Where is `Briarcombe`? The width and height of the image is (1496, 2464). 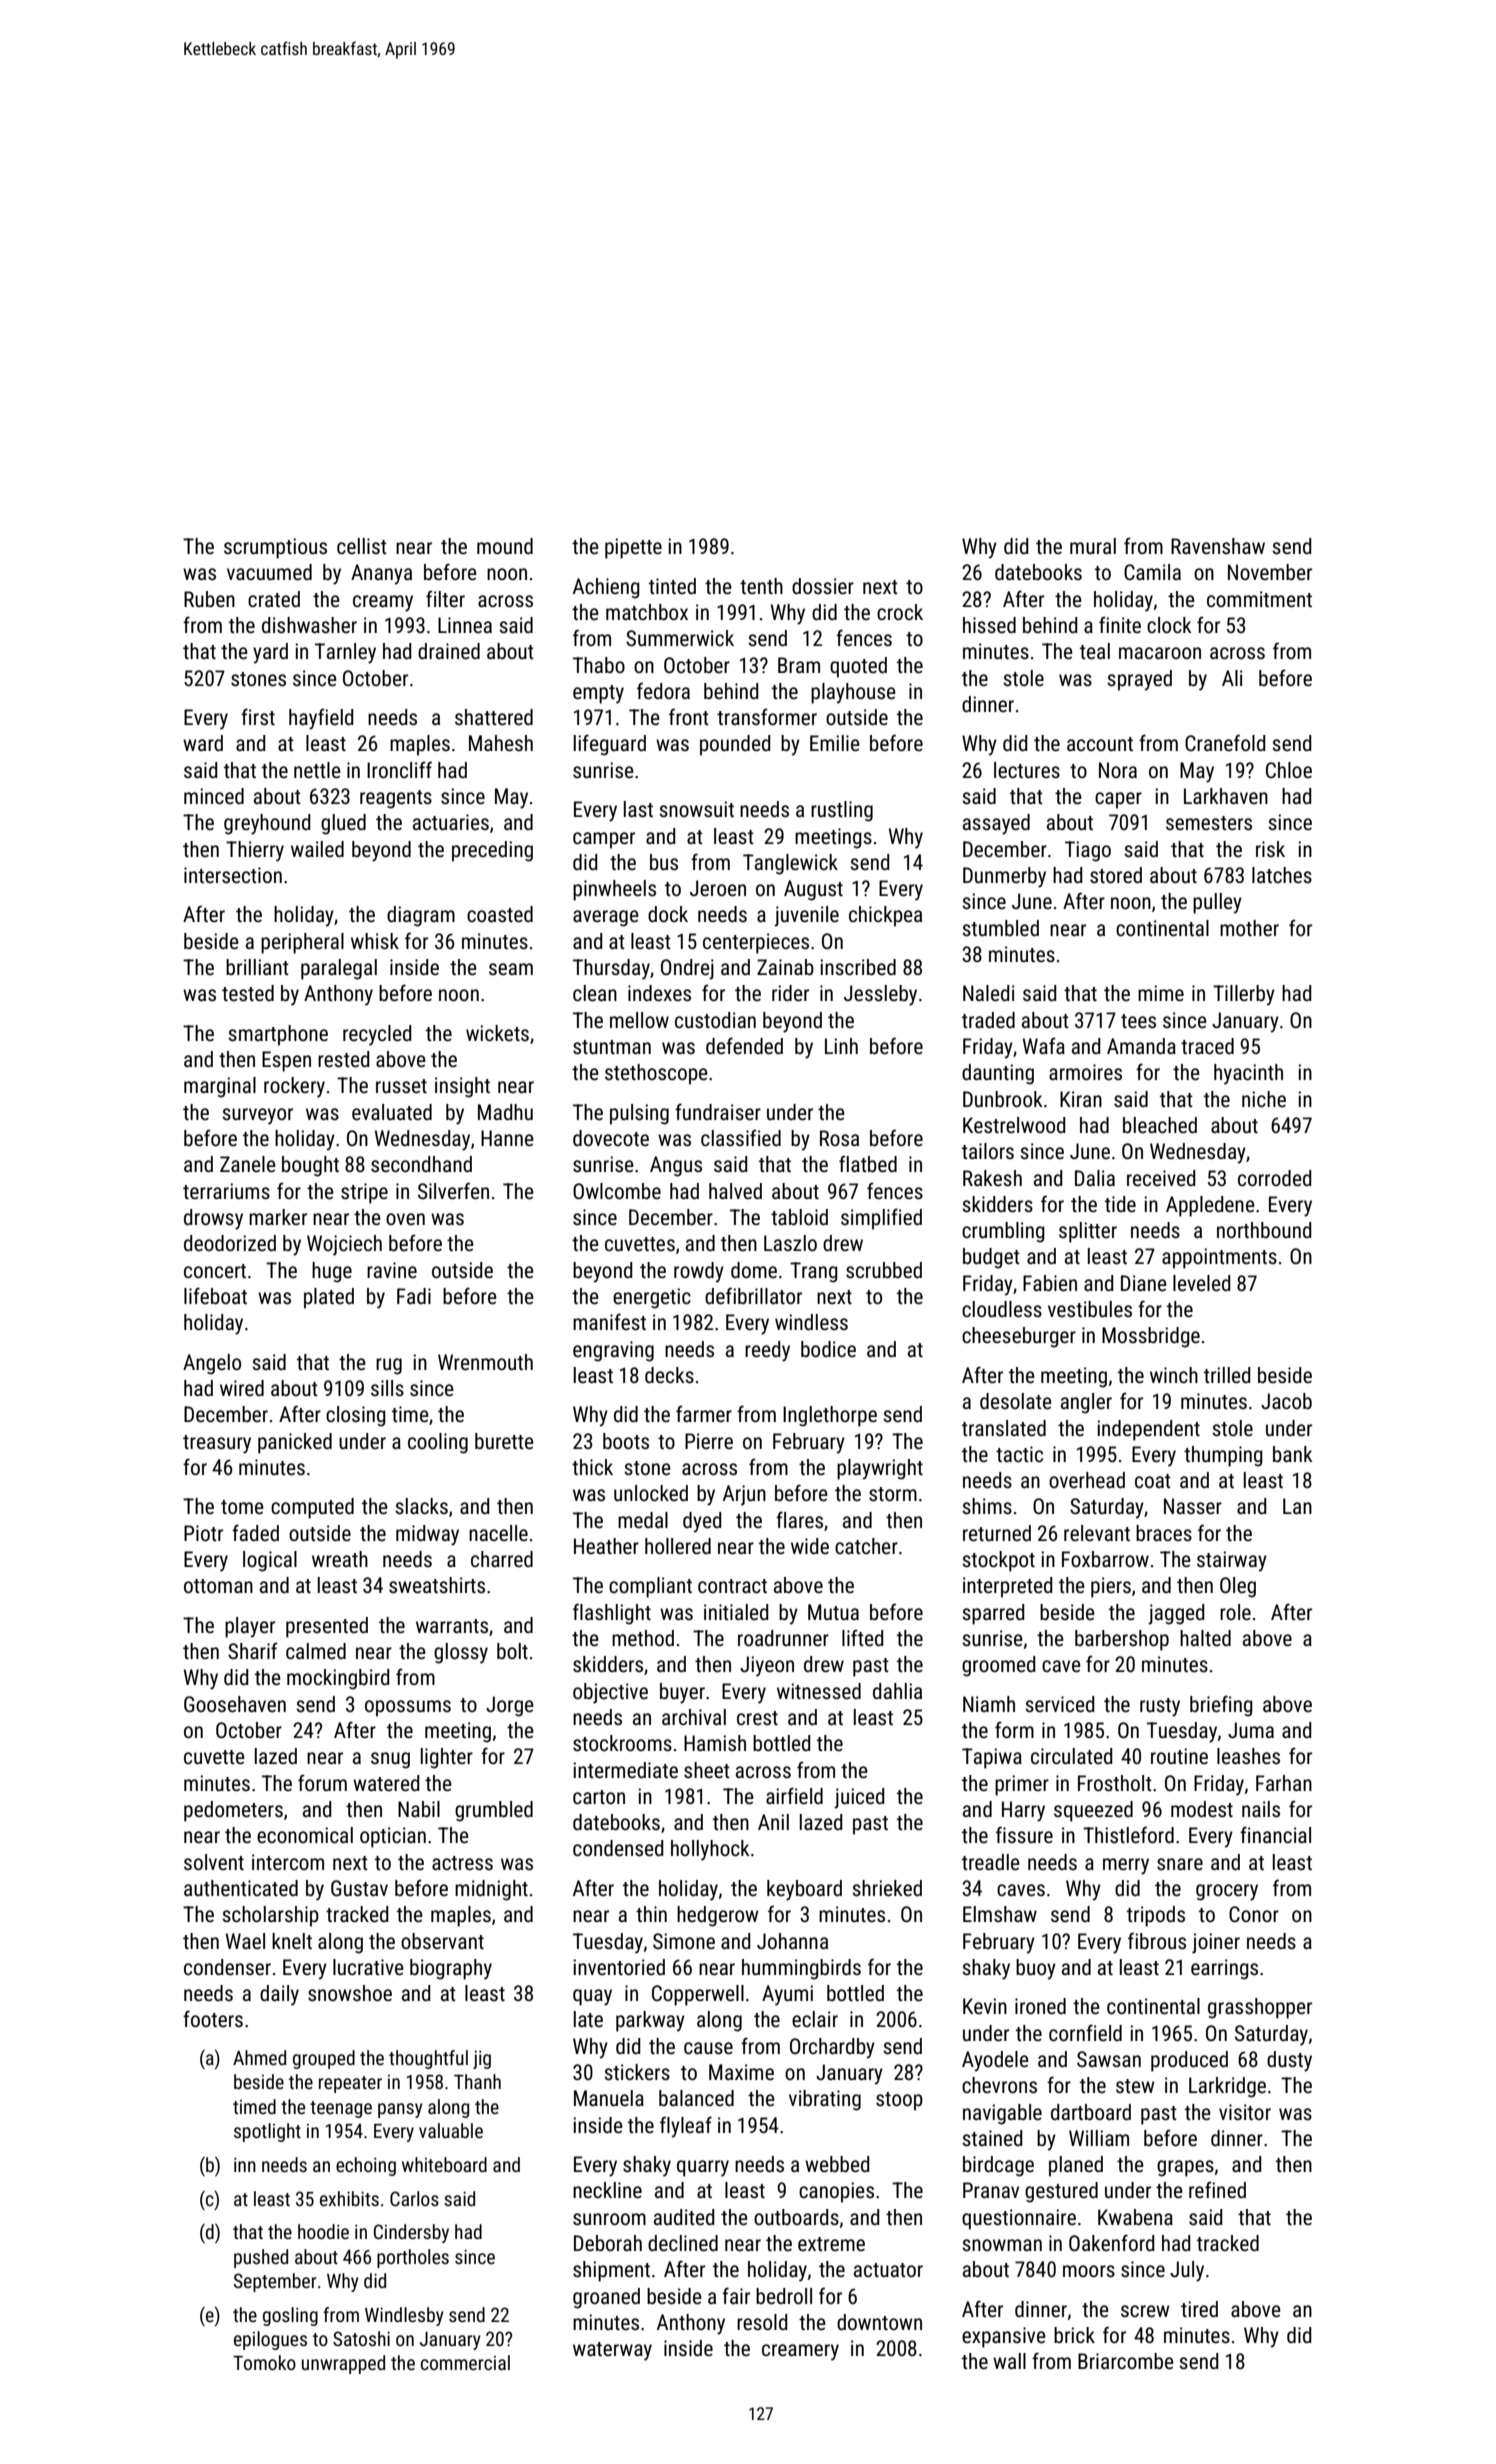 Briarcombe is located at coordinates (1126, 2361).
